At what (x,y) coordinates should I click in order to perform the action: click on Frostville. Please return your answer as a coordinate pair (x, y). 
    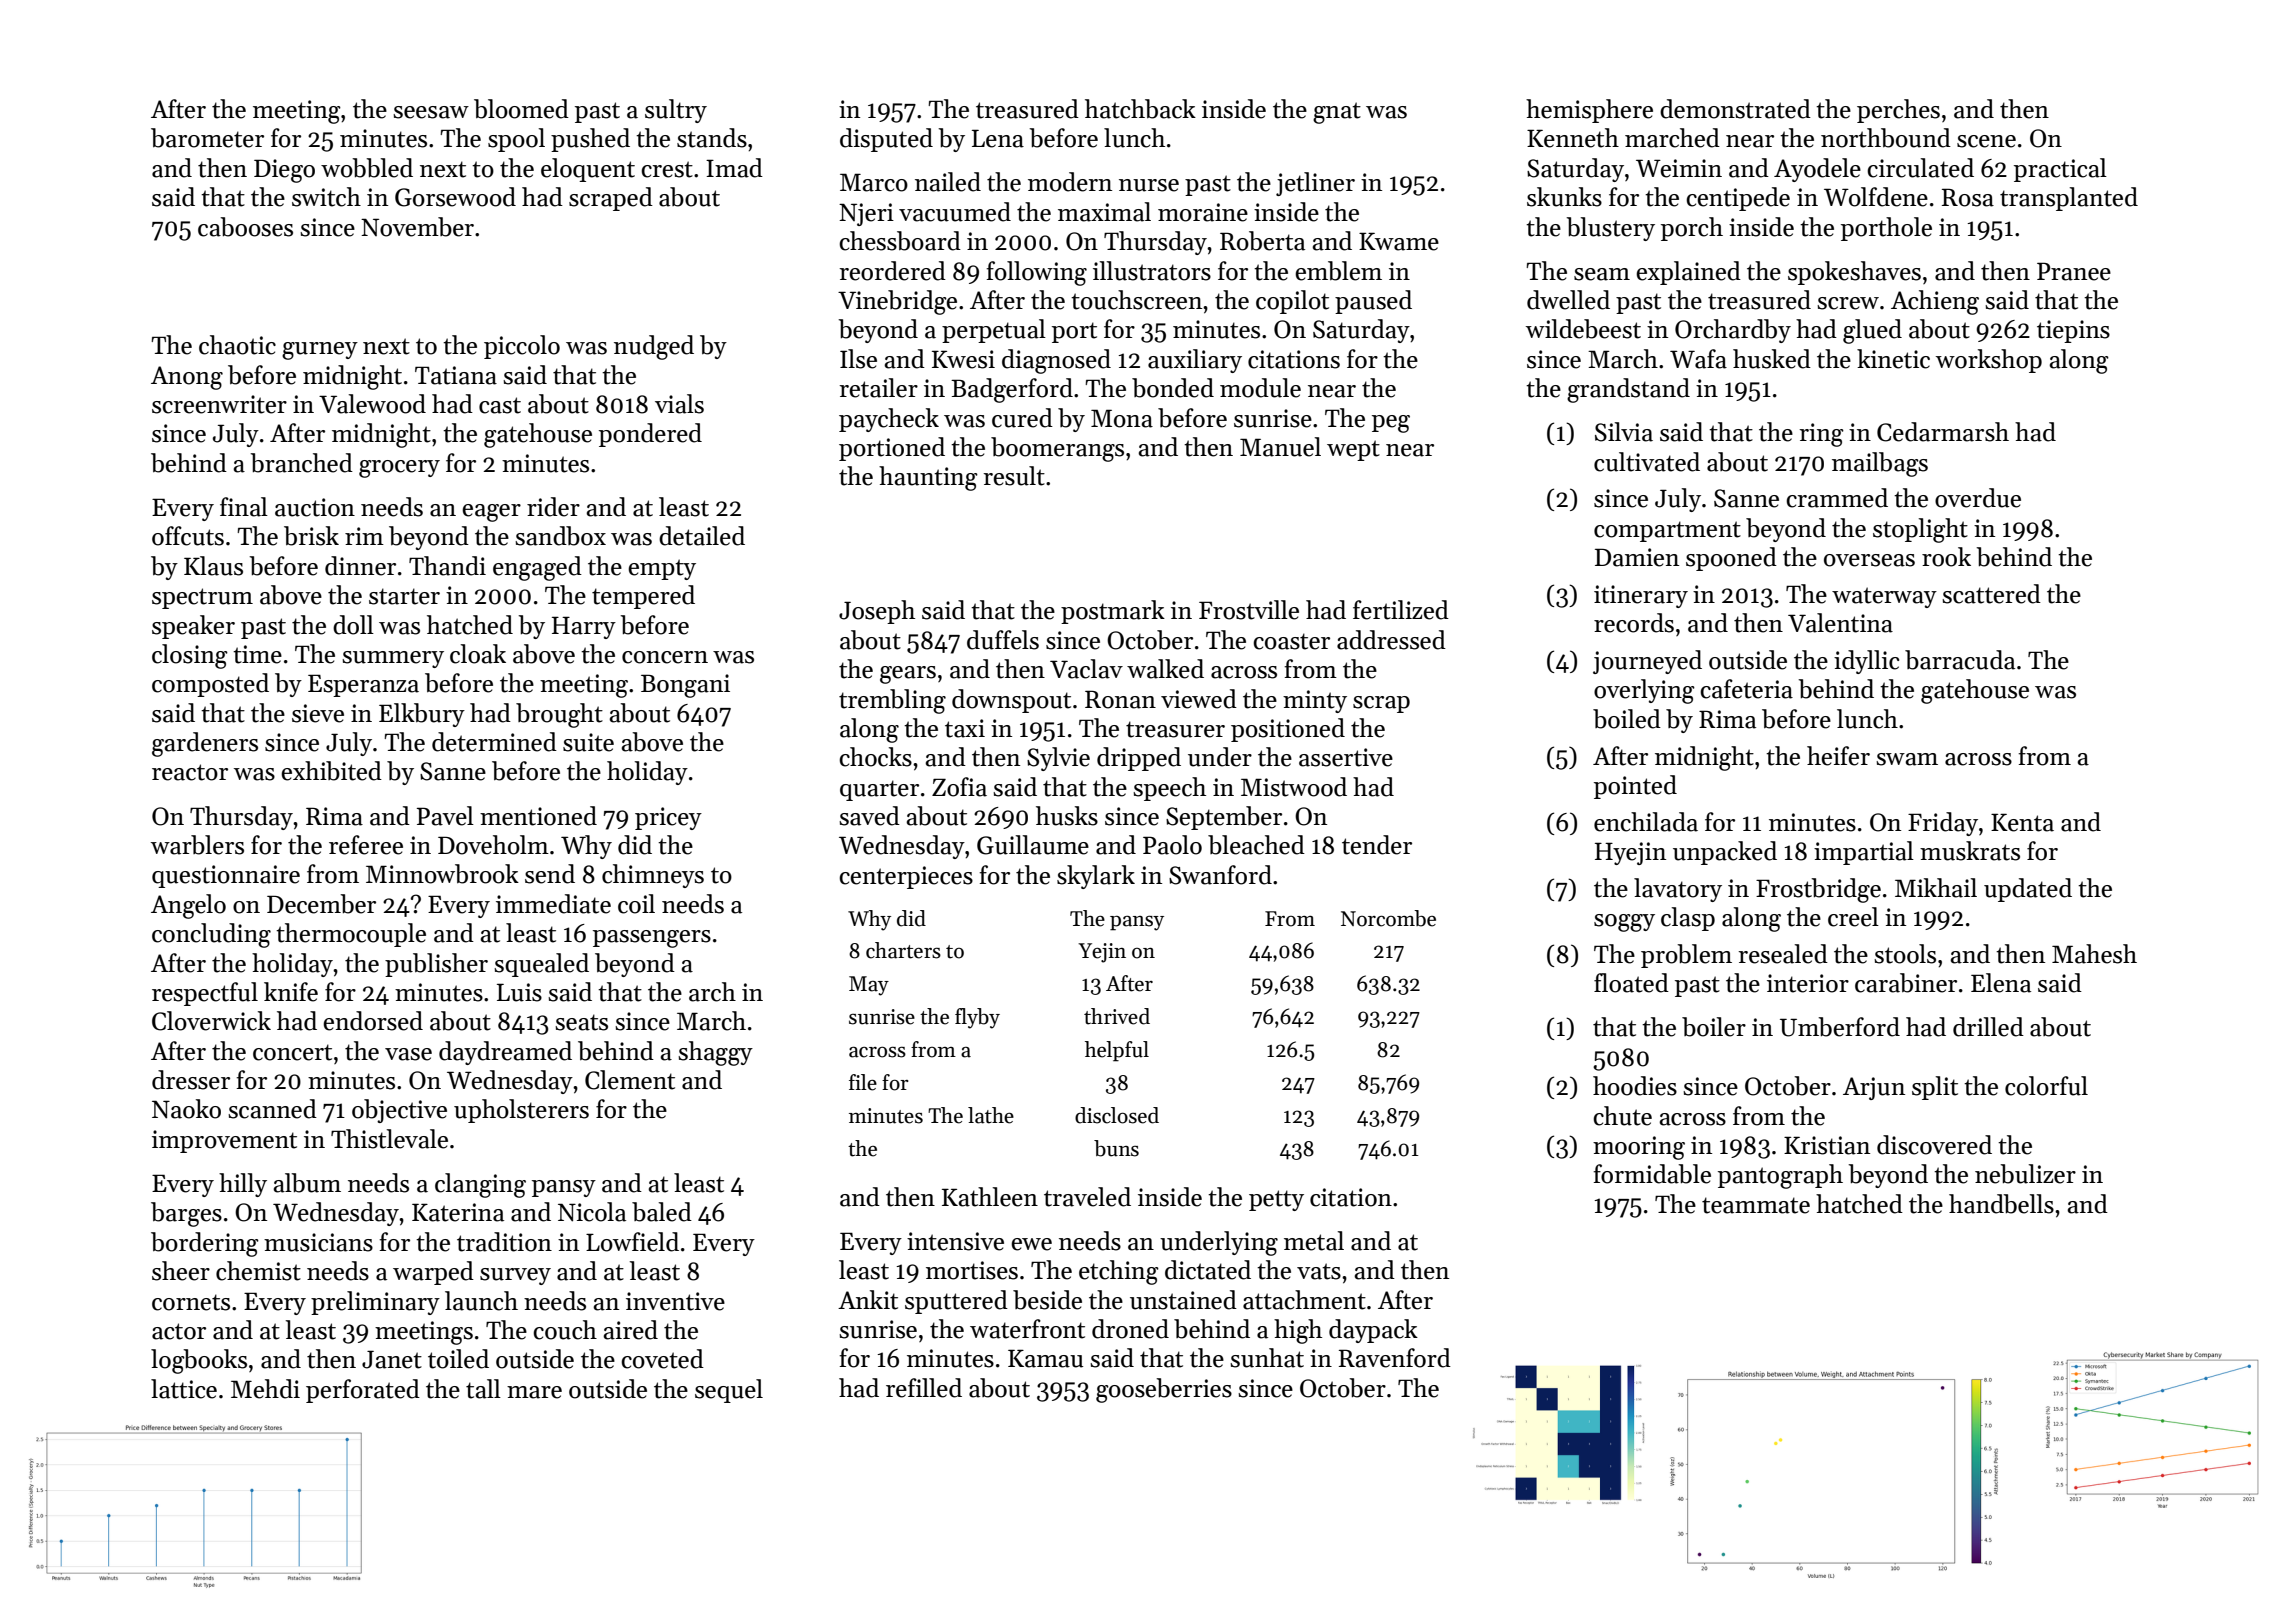
    Looking at the image, I should click on (1249, 610).
